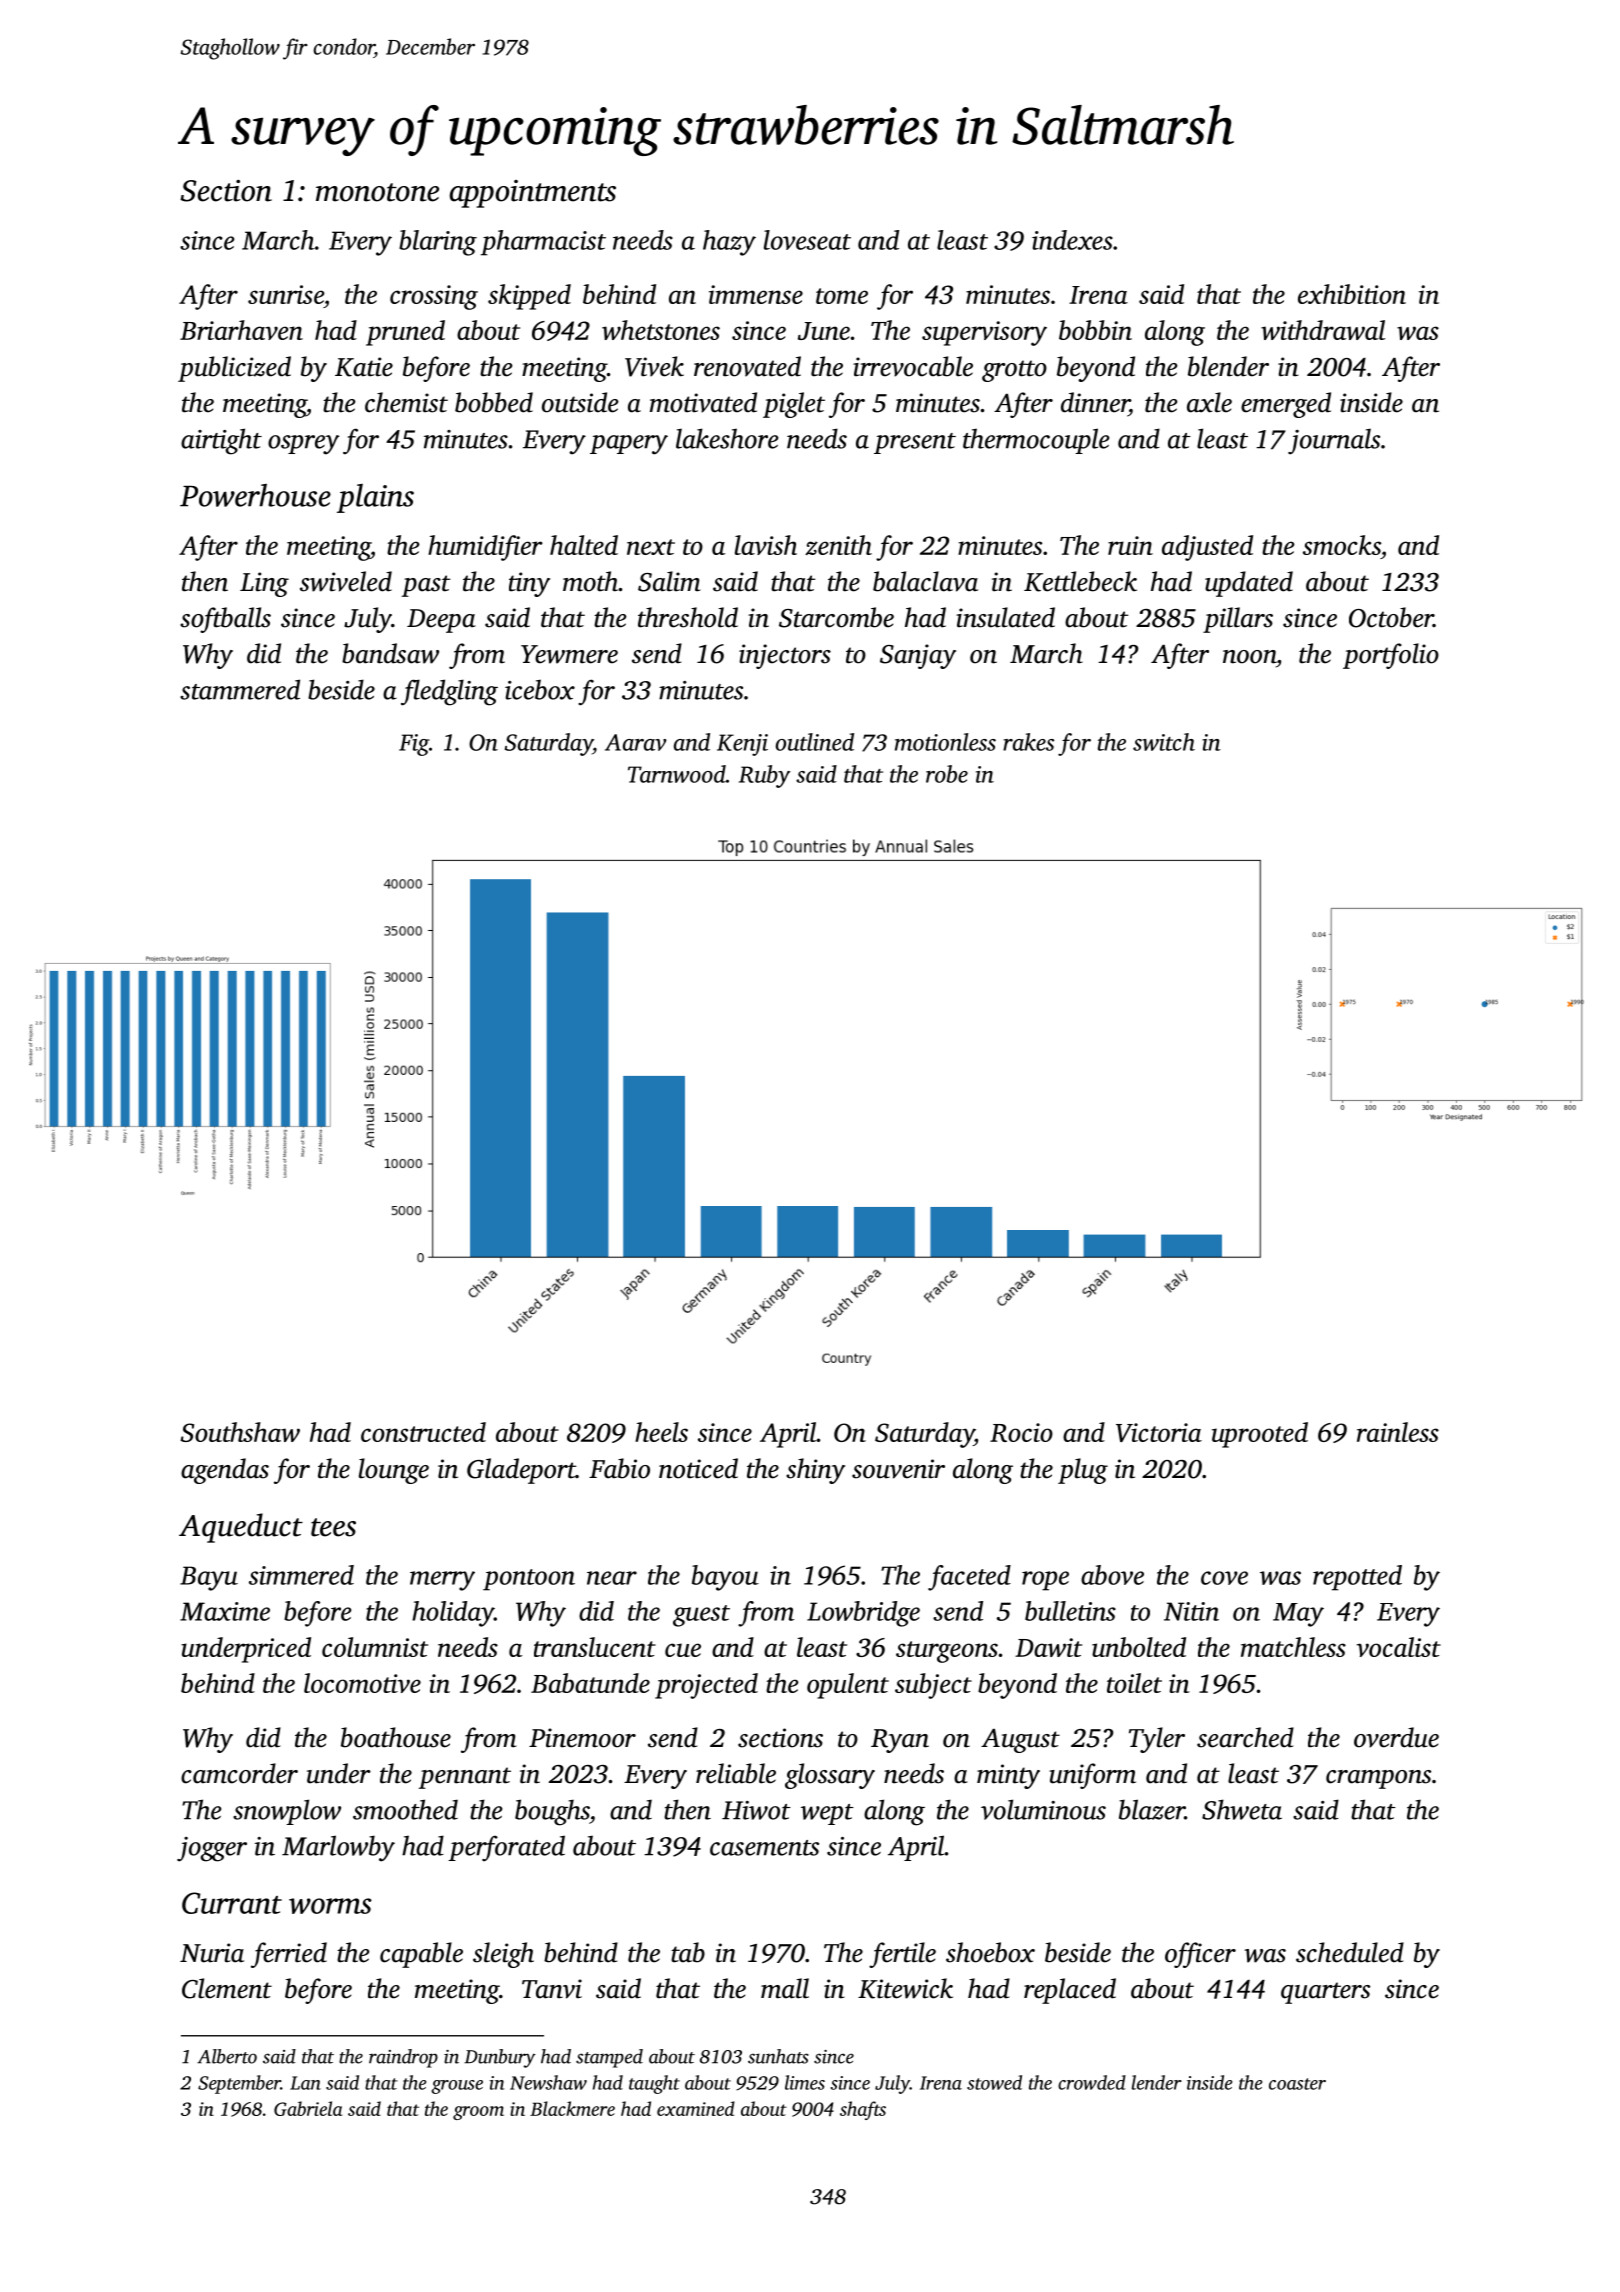 The width and height of the image is (1620, 2292). I want to click on Nuria, so click(212, 1953).
